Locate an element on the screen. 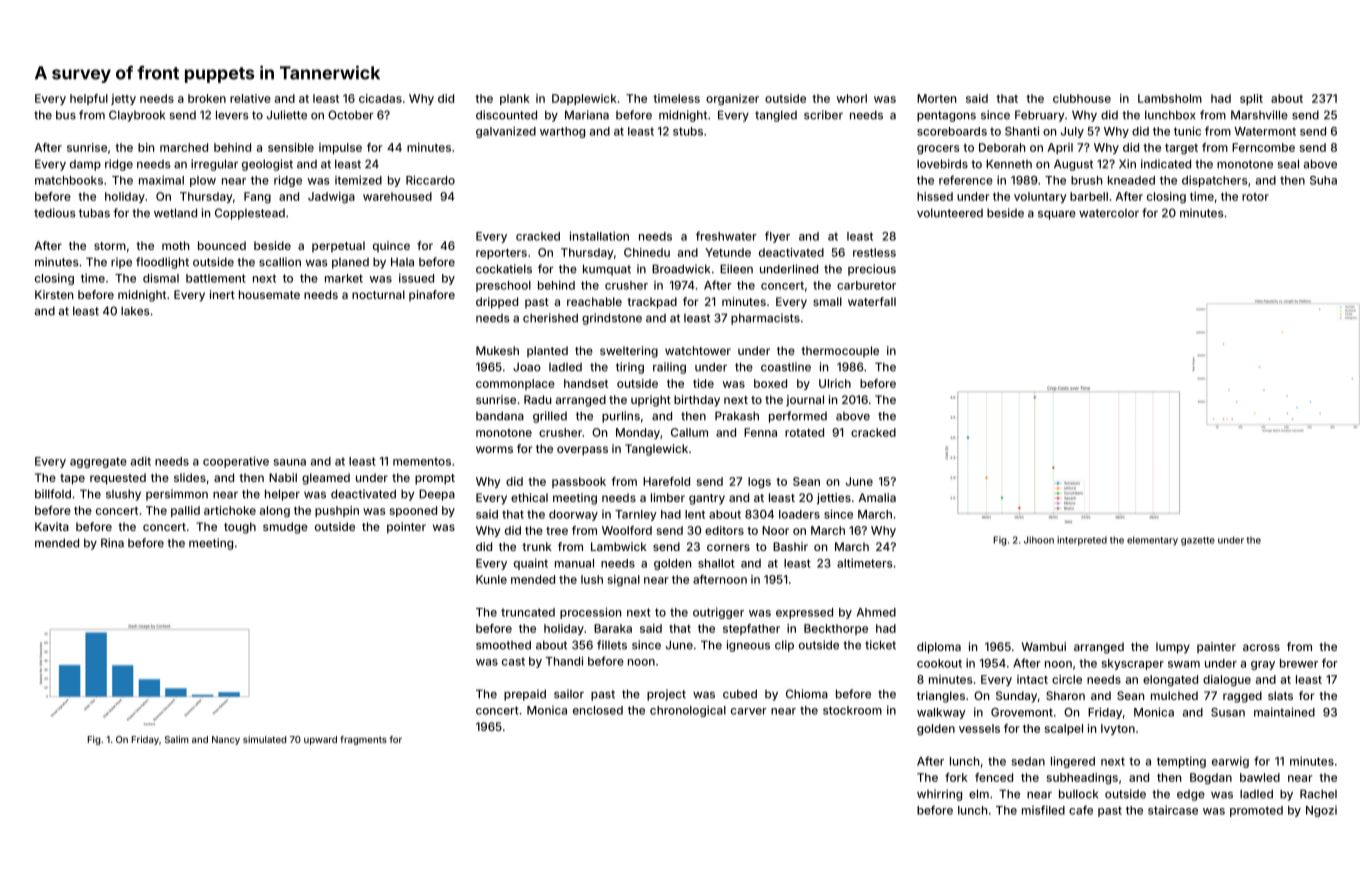  relative is located at coordinates (250, 98).
